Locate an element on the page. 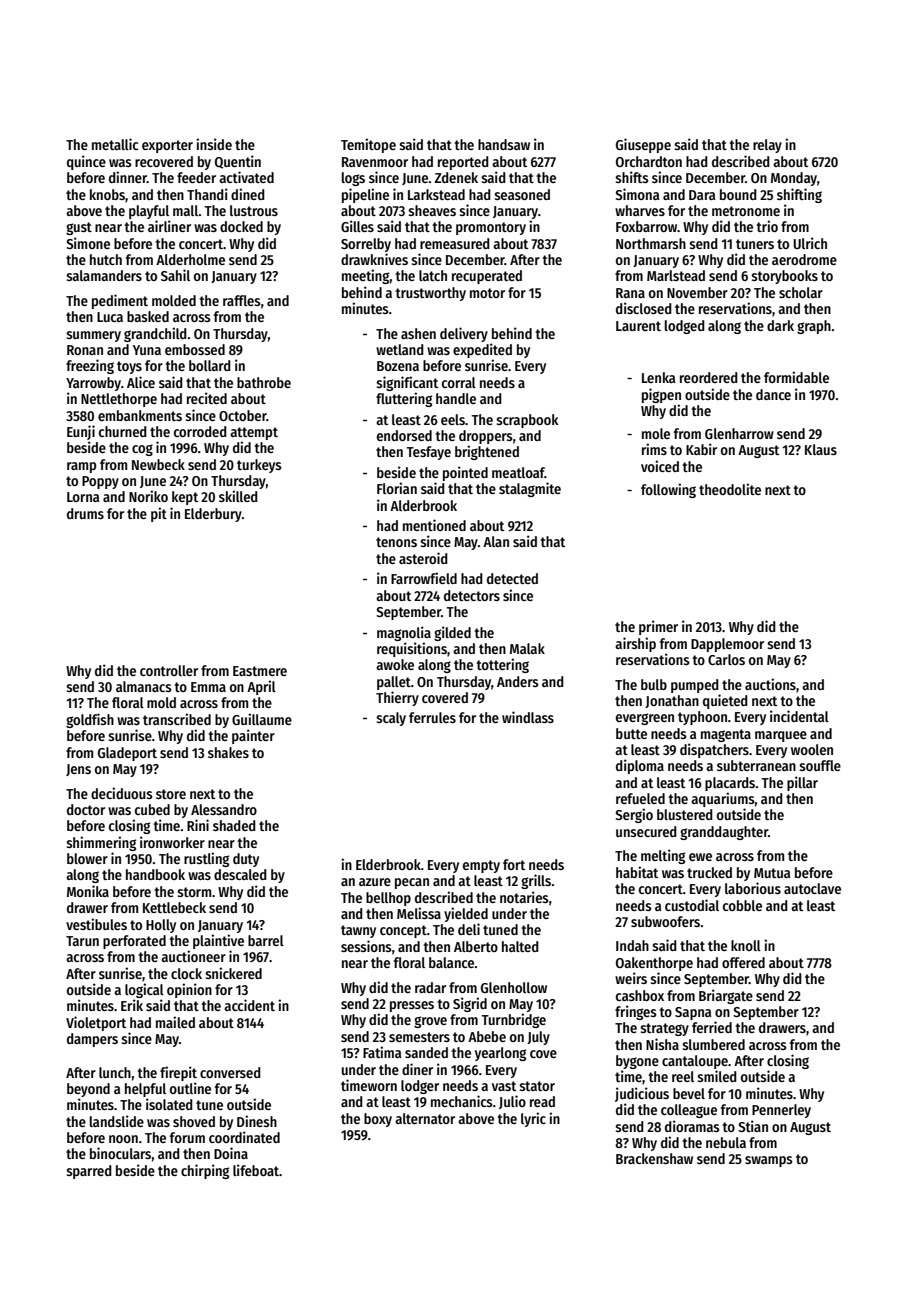  Temitope is located at coordinates (368, 145).
